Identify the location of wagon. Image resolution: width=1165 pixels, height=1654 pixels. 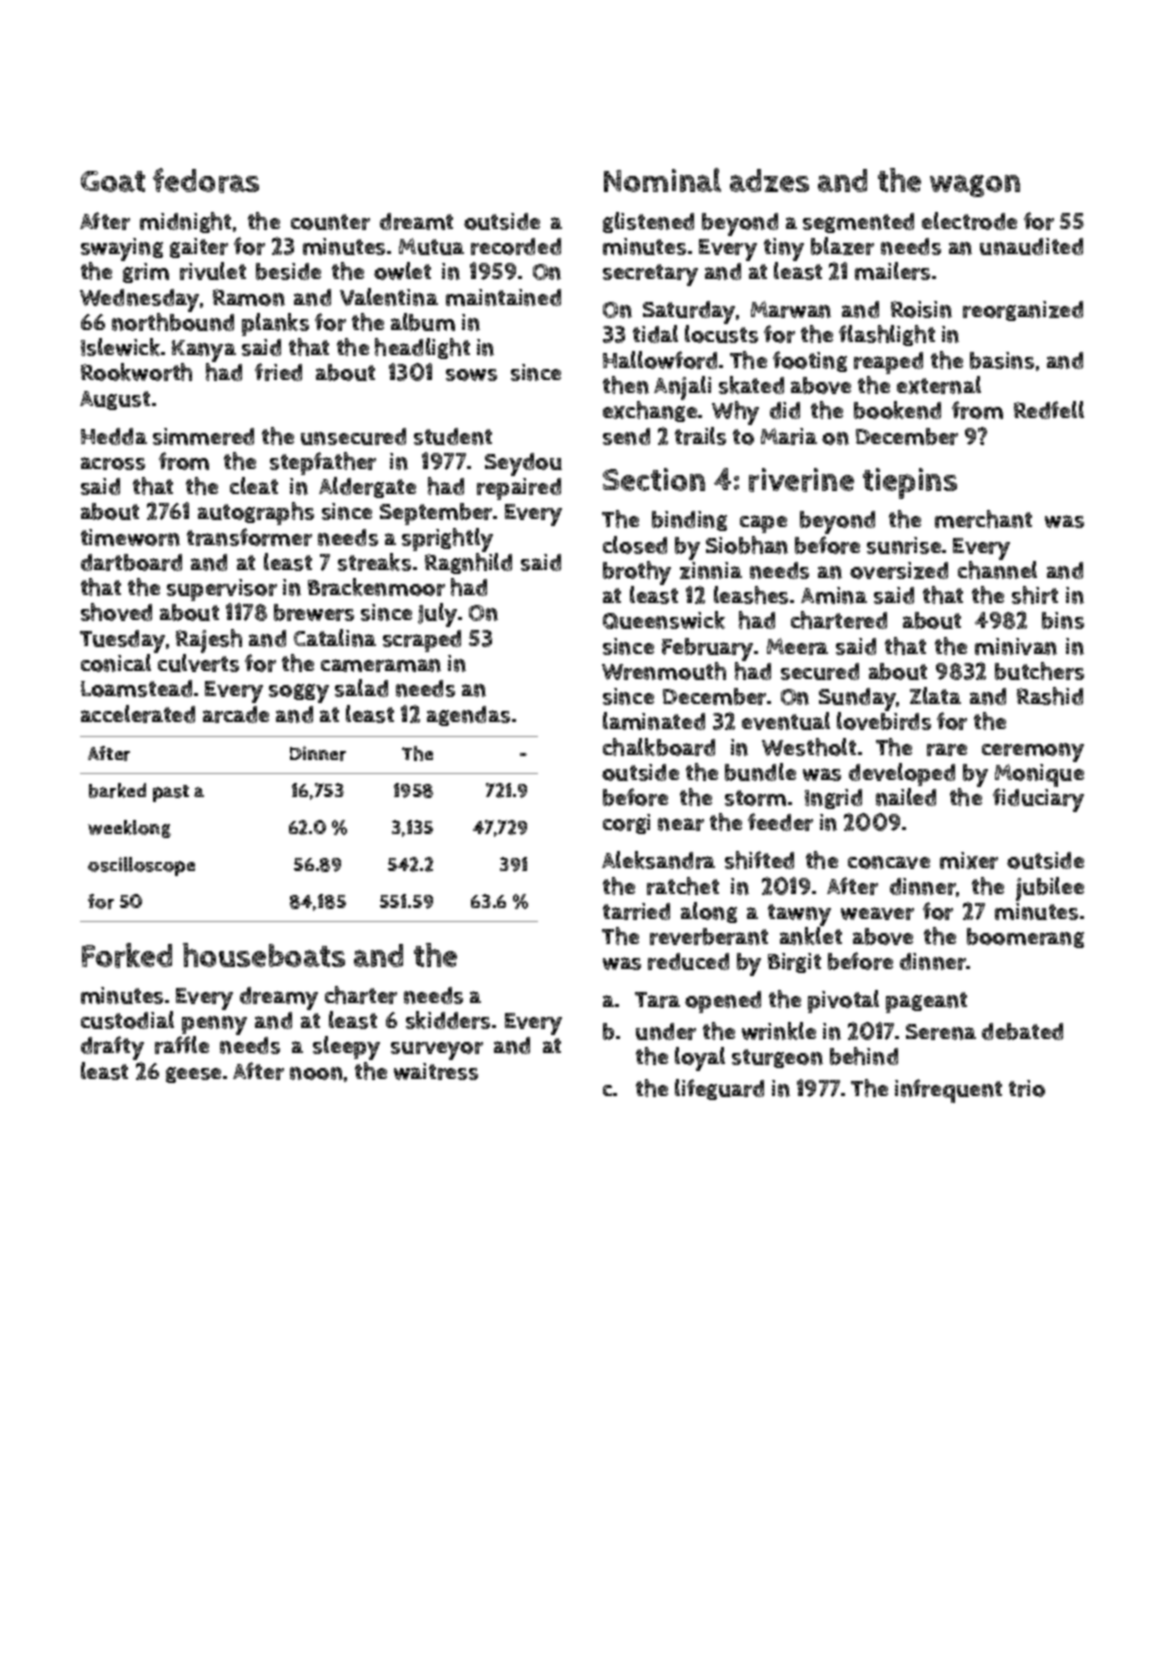
(975, 186).
